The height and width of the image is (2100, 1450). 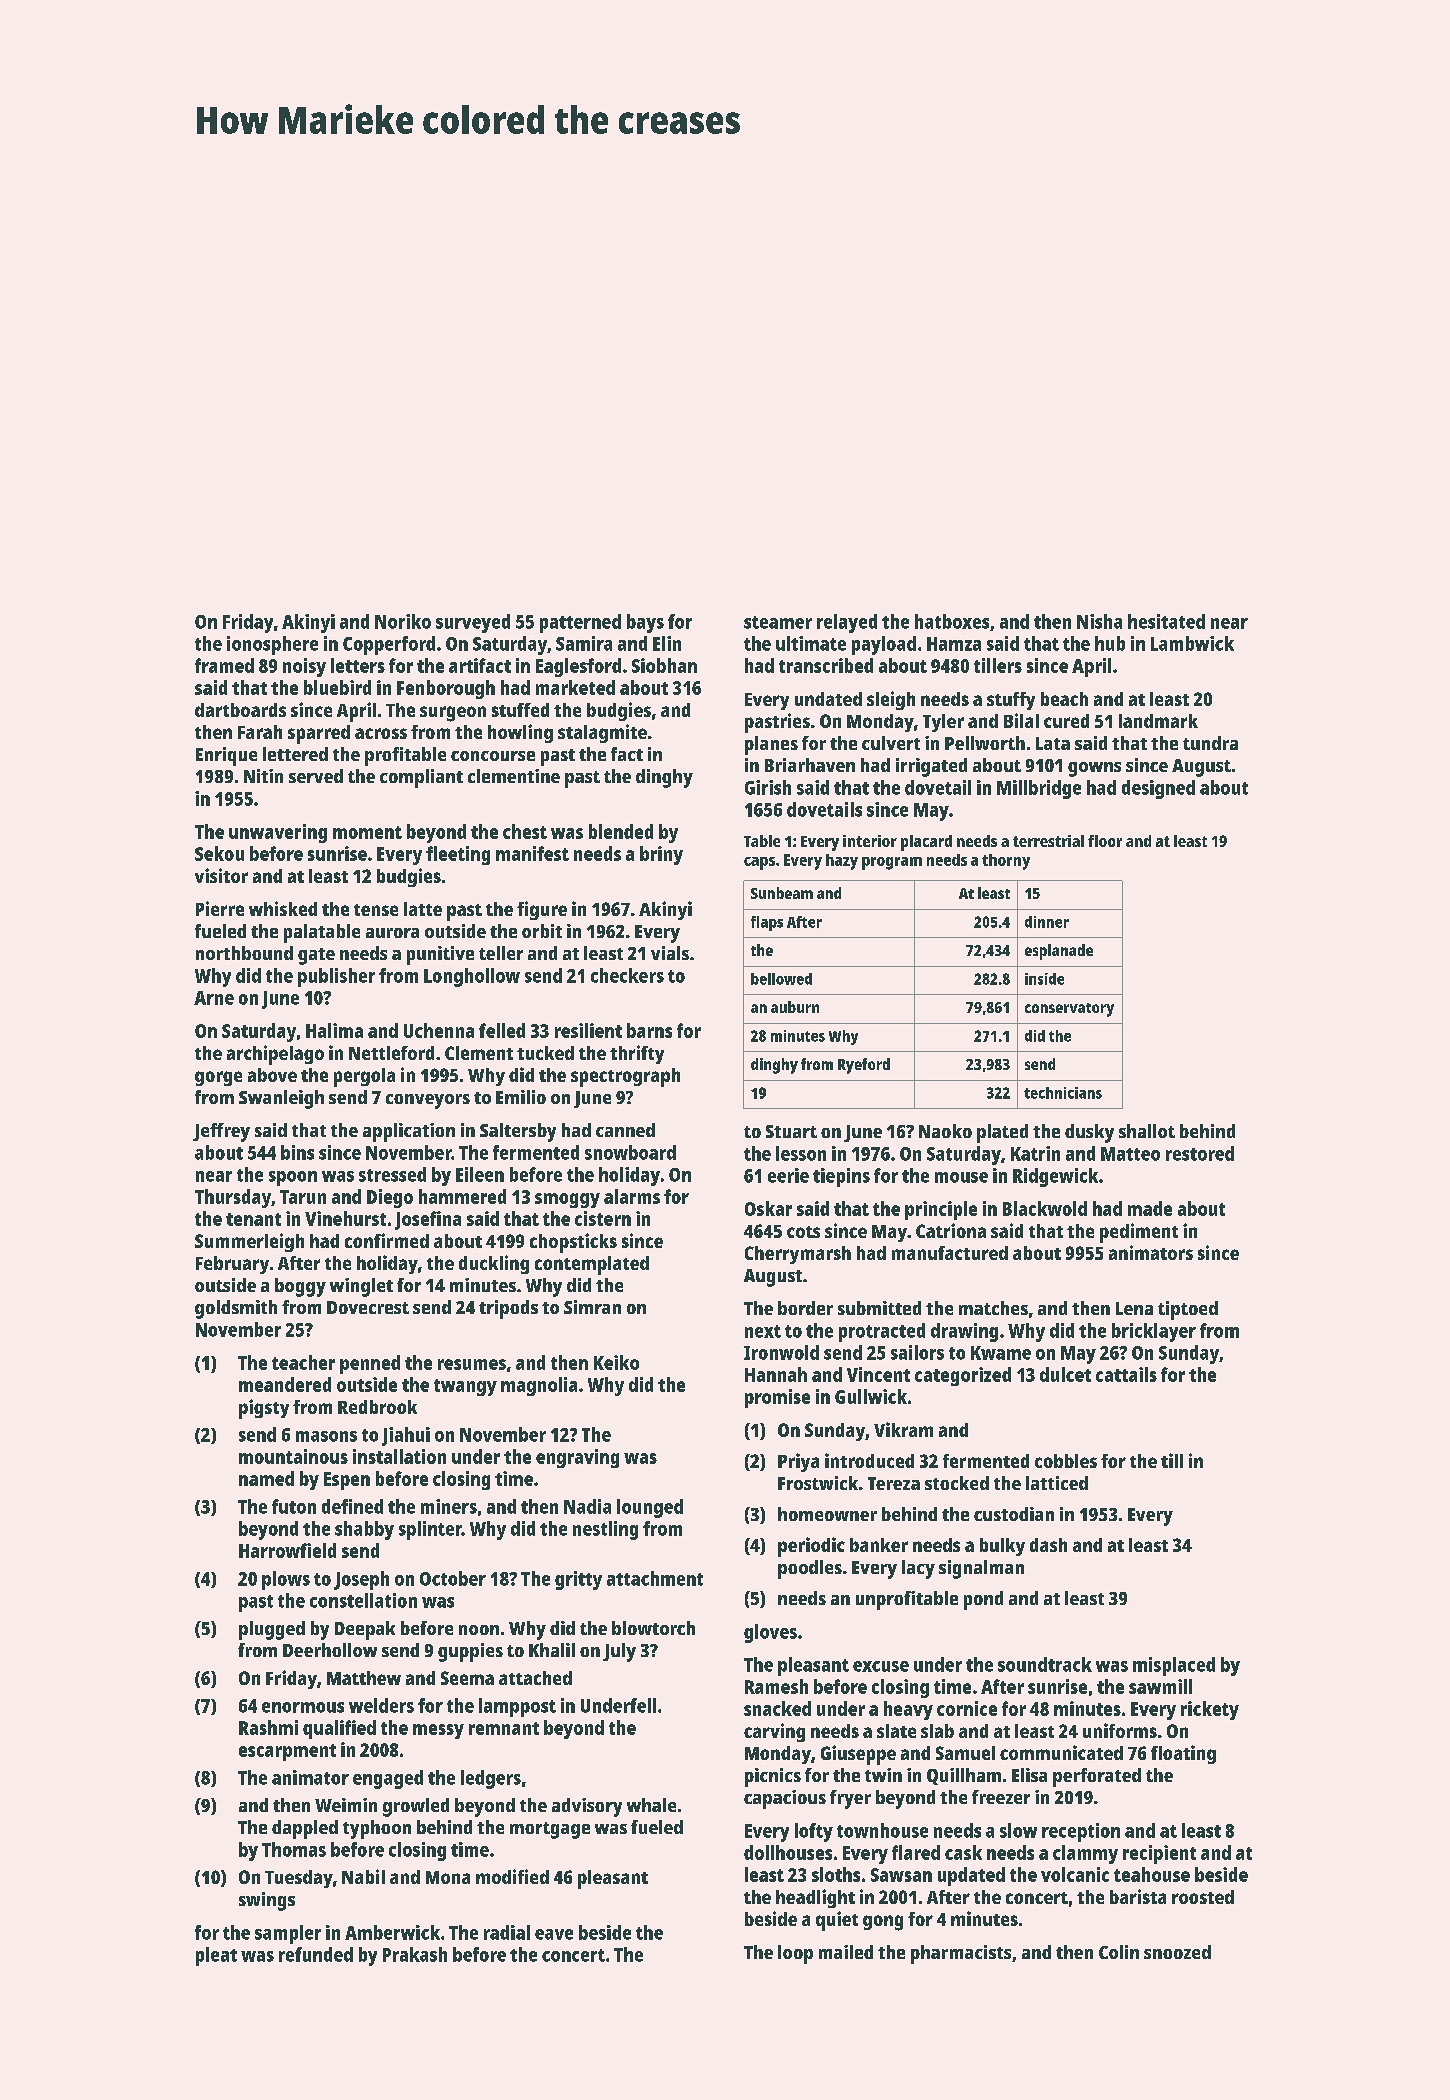 What do you see at coordinates (1059, 952) in the image?
I see `esplanade` at bounding box center [1059, 952].
